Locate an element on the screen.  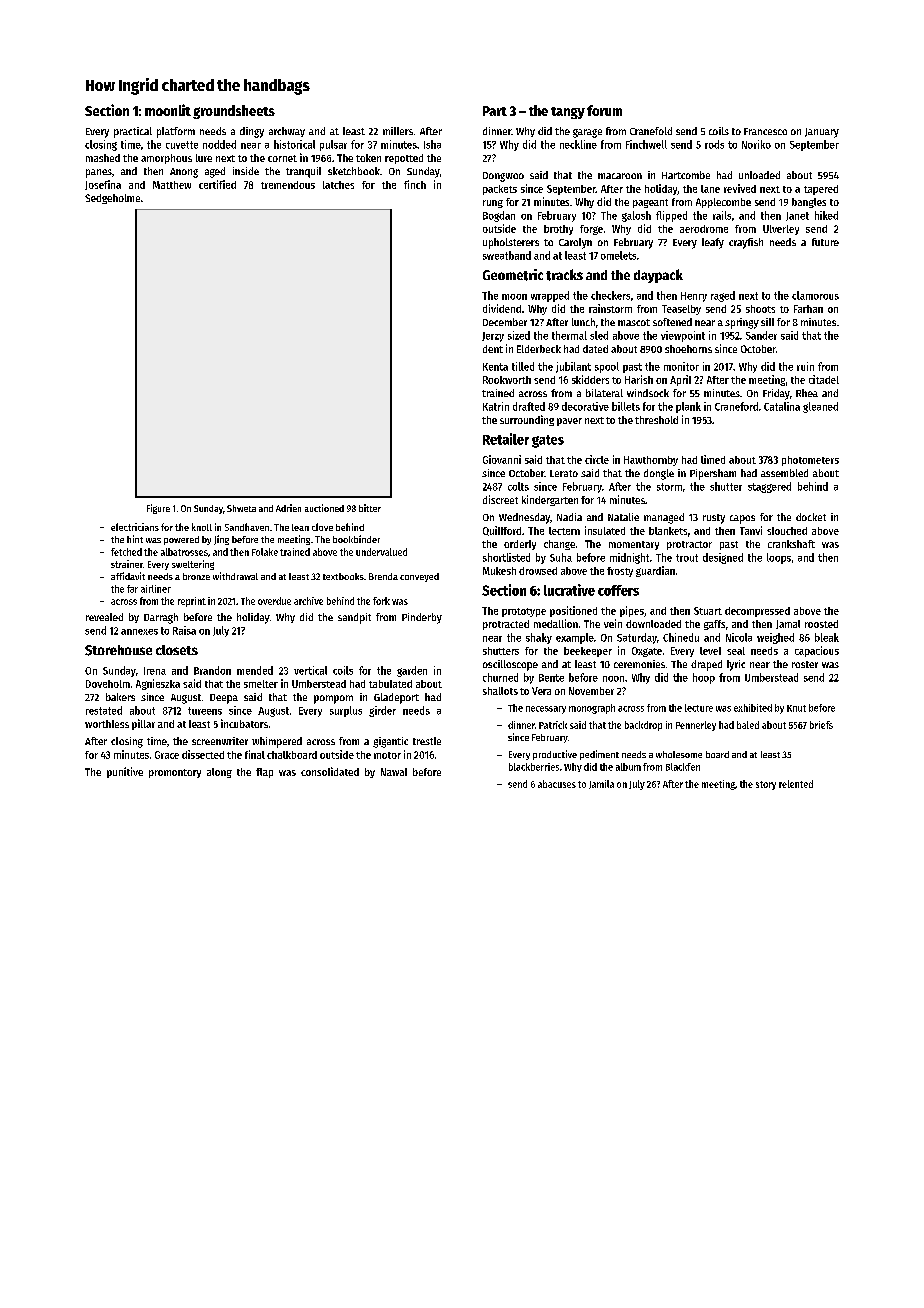
Gladeport is located at coordinates (396, 698).
